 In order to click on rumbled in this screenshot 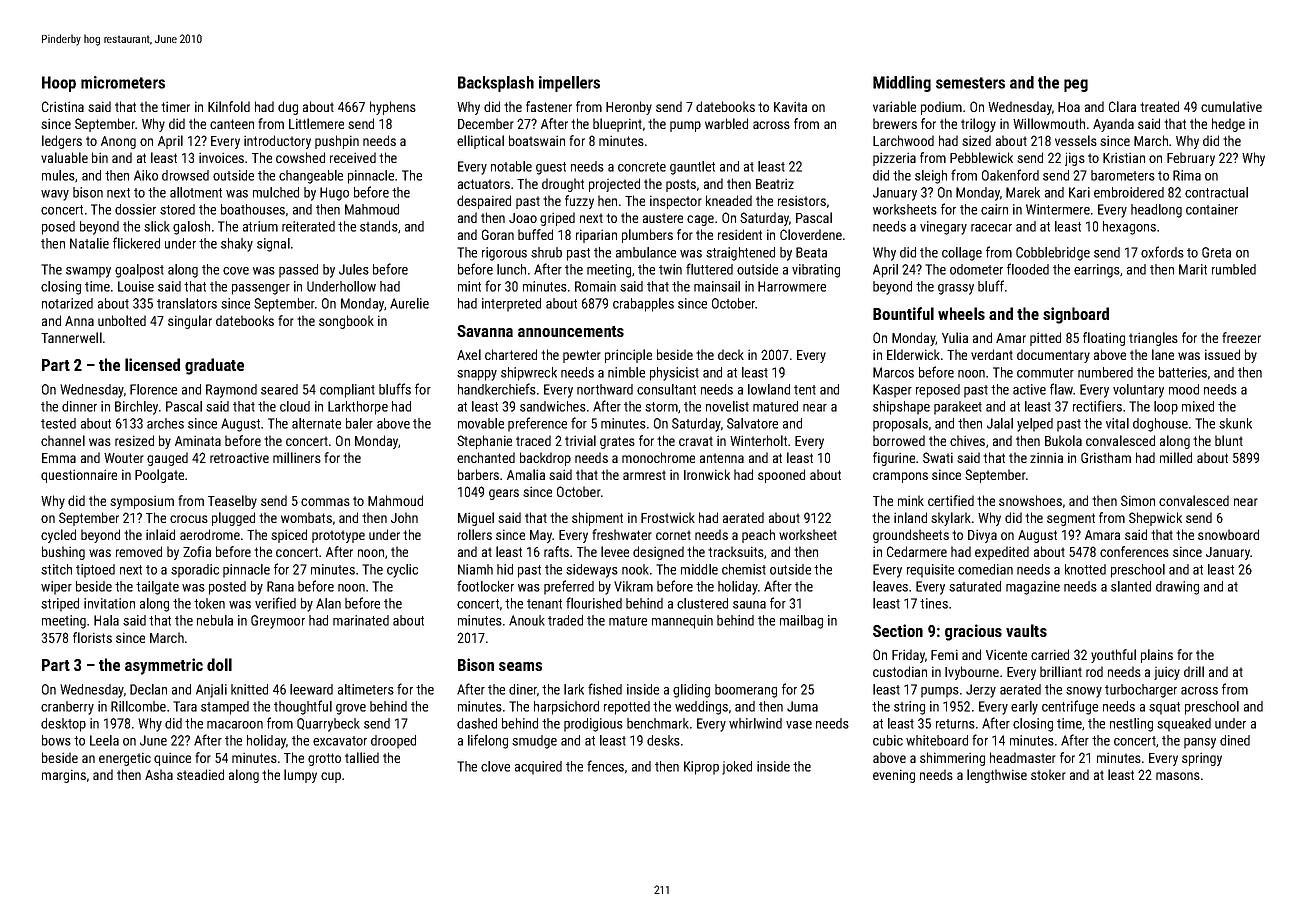, I will do `click(1234, 269)`.
